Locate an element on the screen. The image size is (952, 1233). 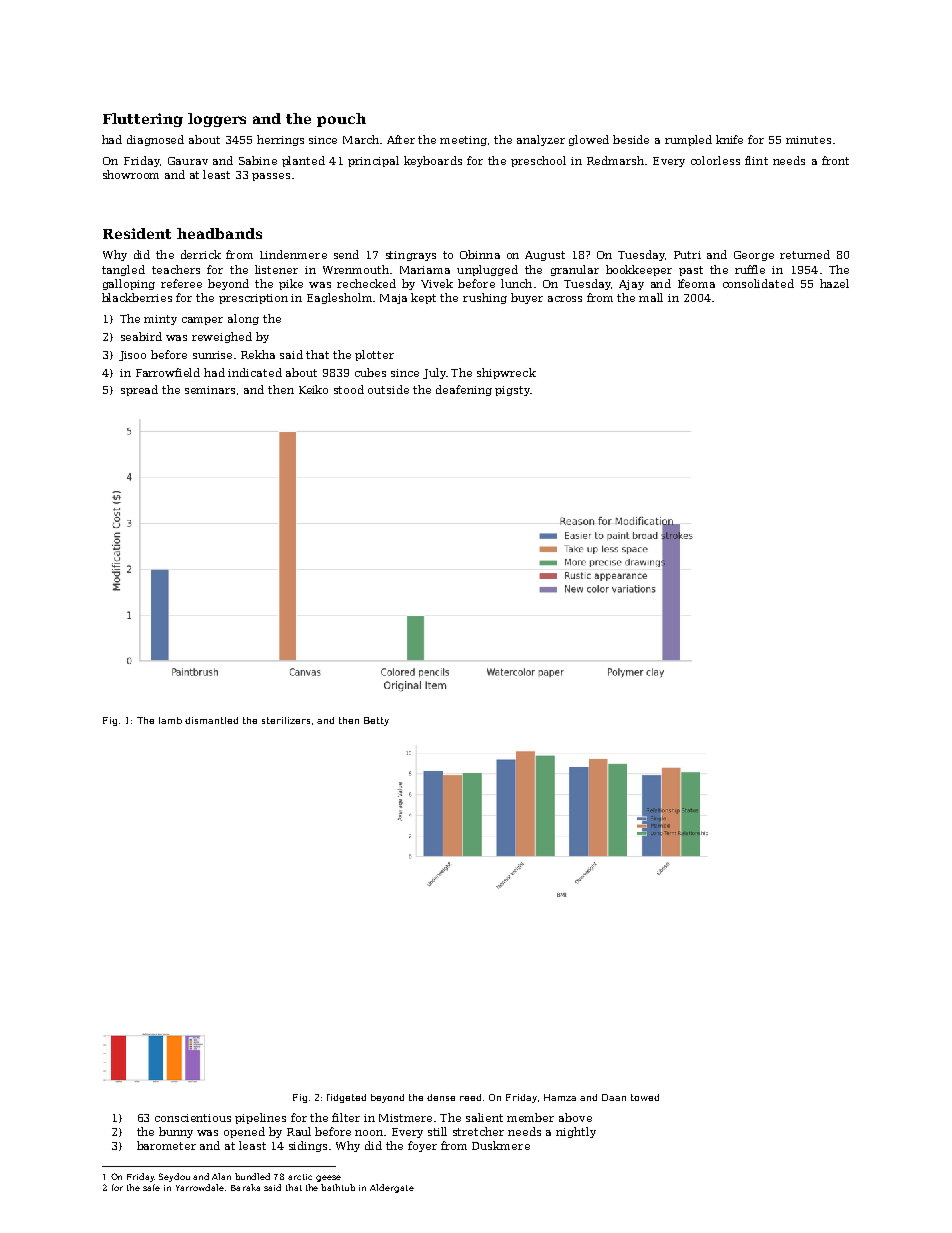
keyboards is located at coordinates (433, 161).
